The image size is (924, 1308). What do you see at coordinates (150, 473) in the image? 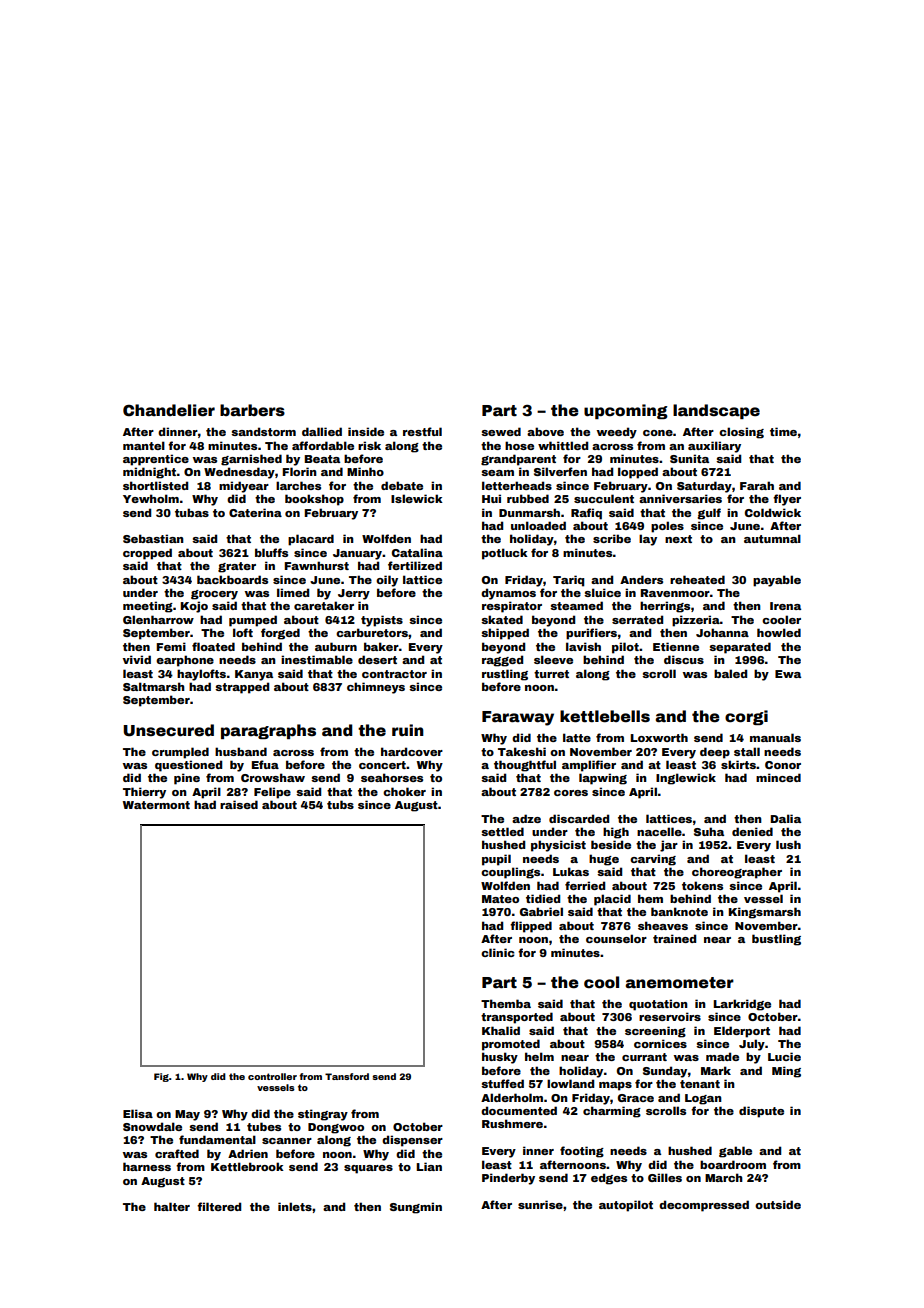
I see `midnight` at bounding box center [150, 473].
